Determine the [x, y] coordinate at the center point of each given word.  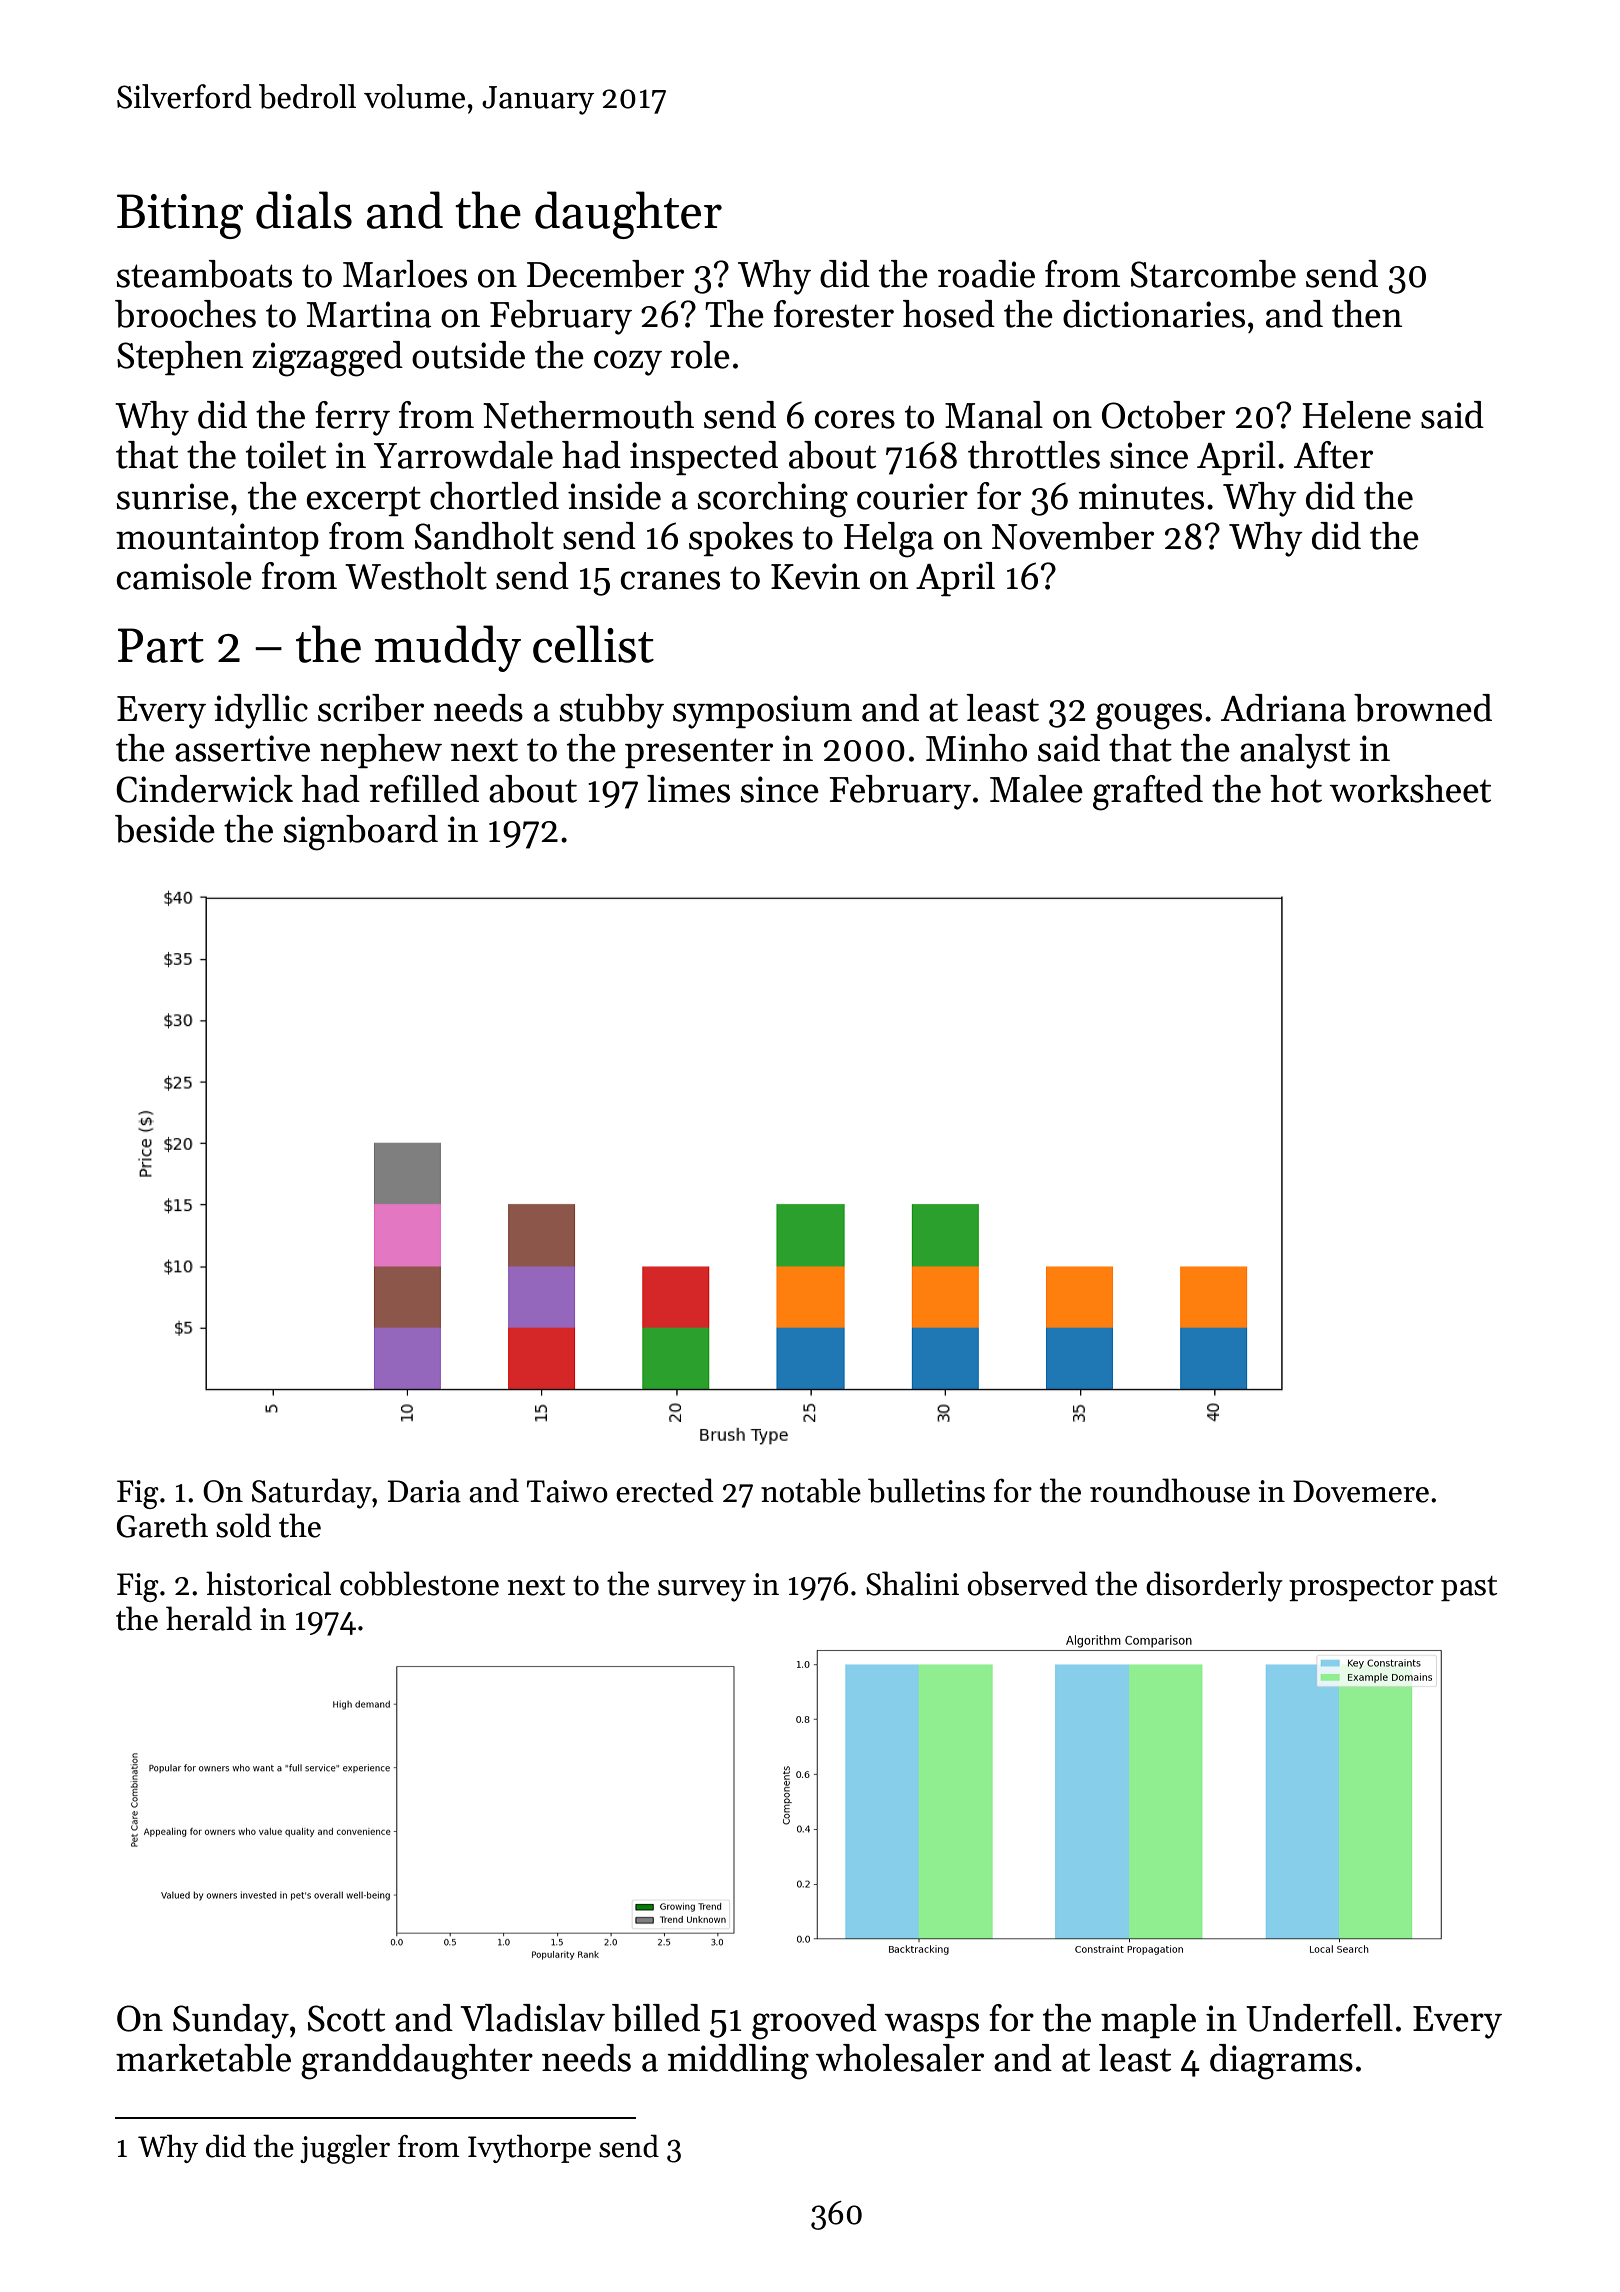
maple [1148, 2021]
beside [165, 829]
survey [702, 1591]
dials [304, 210]
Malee [1036, 789]
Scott [346, 2018]
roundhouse [1170, 1490]
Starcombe [1213, 274]
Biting [180, 216]
